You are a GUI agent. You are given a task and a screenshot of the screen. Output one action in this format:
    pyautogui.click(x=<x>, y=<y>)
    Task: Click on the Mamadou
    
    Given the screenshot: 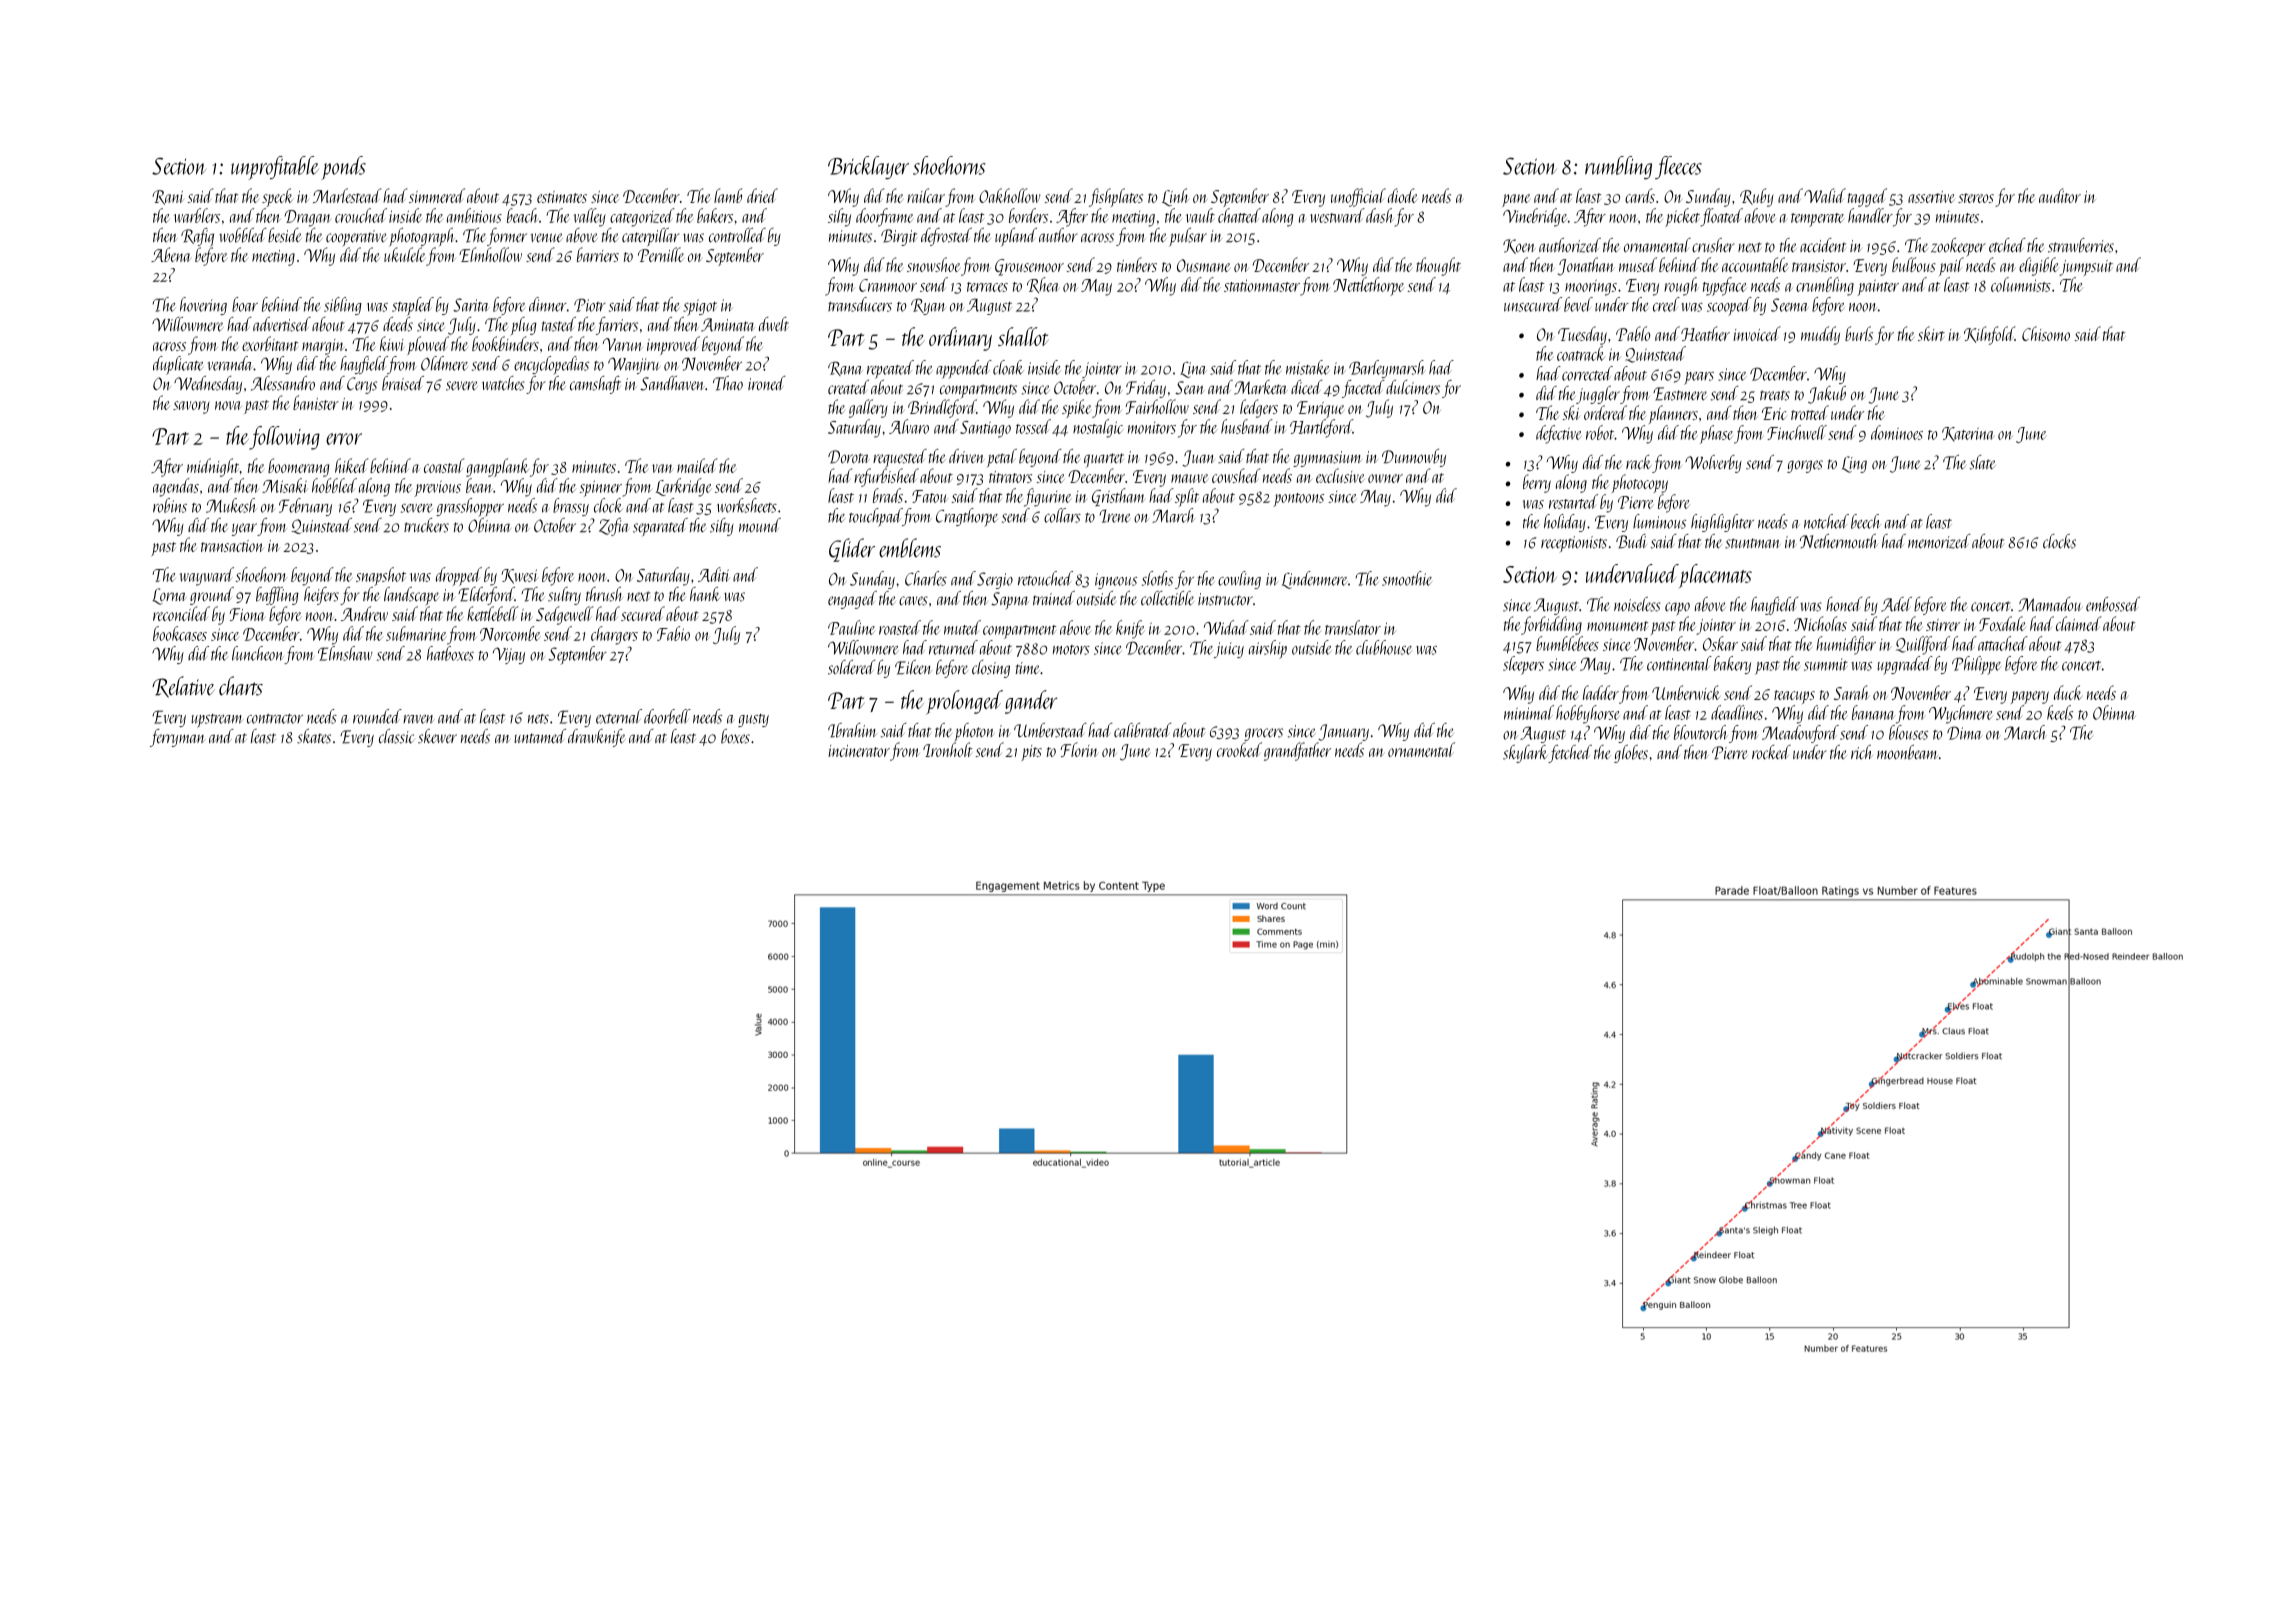 What is the action you would take?
    pyautogui.click(x=2050, y=604)
